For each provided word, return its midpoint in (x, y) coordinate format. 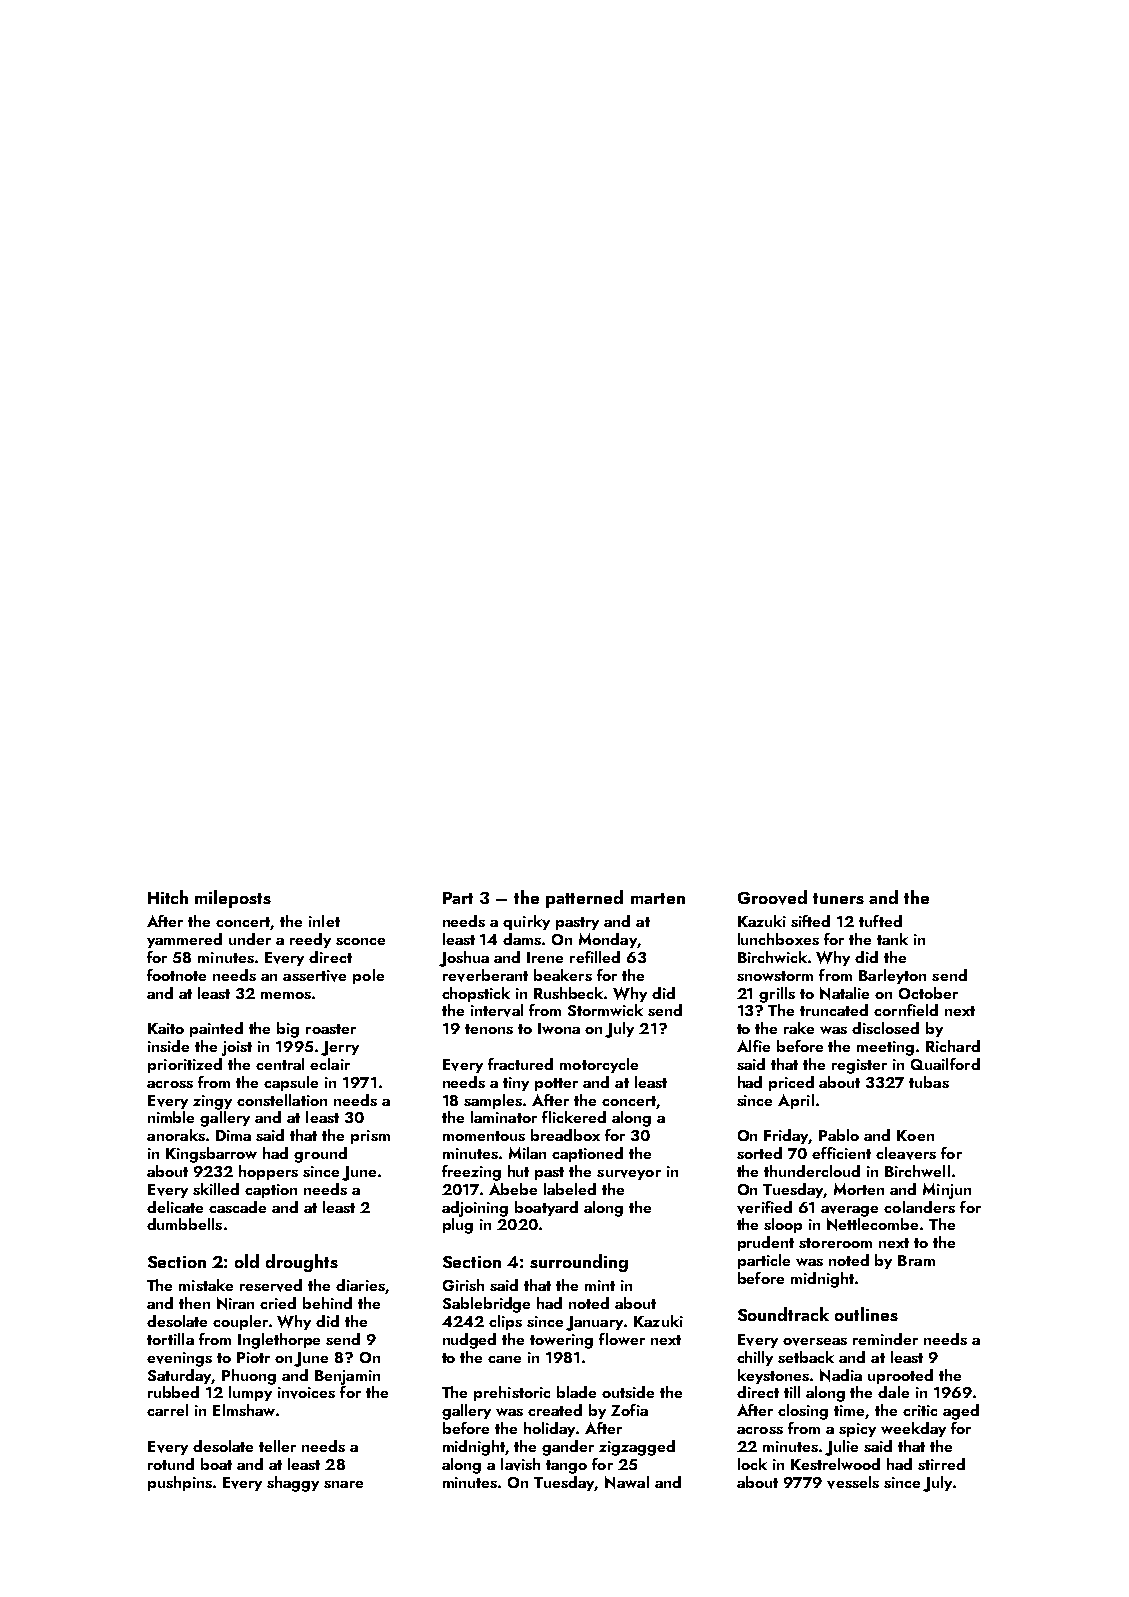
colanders (919, 1207)
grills (777, 995)
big (288, 1030)
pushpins (180, 1483)
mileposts (233, 899)
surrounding (579, 1263)
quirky (526, 922)
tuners (838, 898)
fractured (520, 1064)
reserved (271, 1285)
